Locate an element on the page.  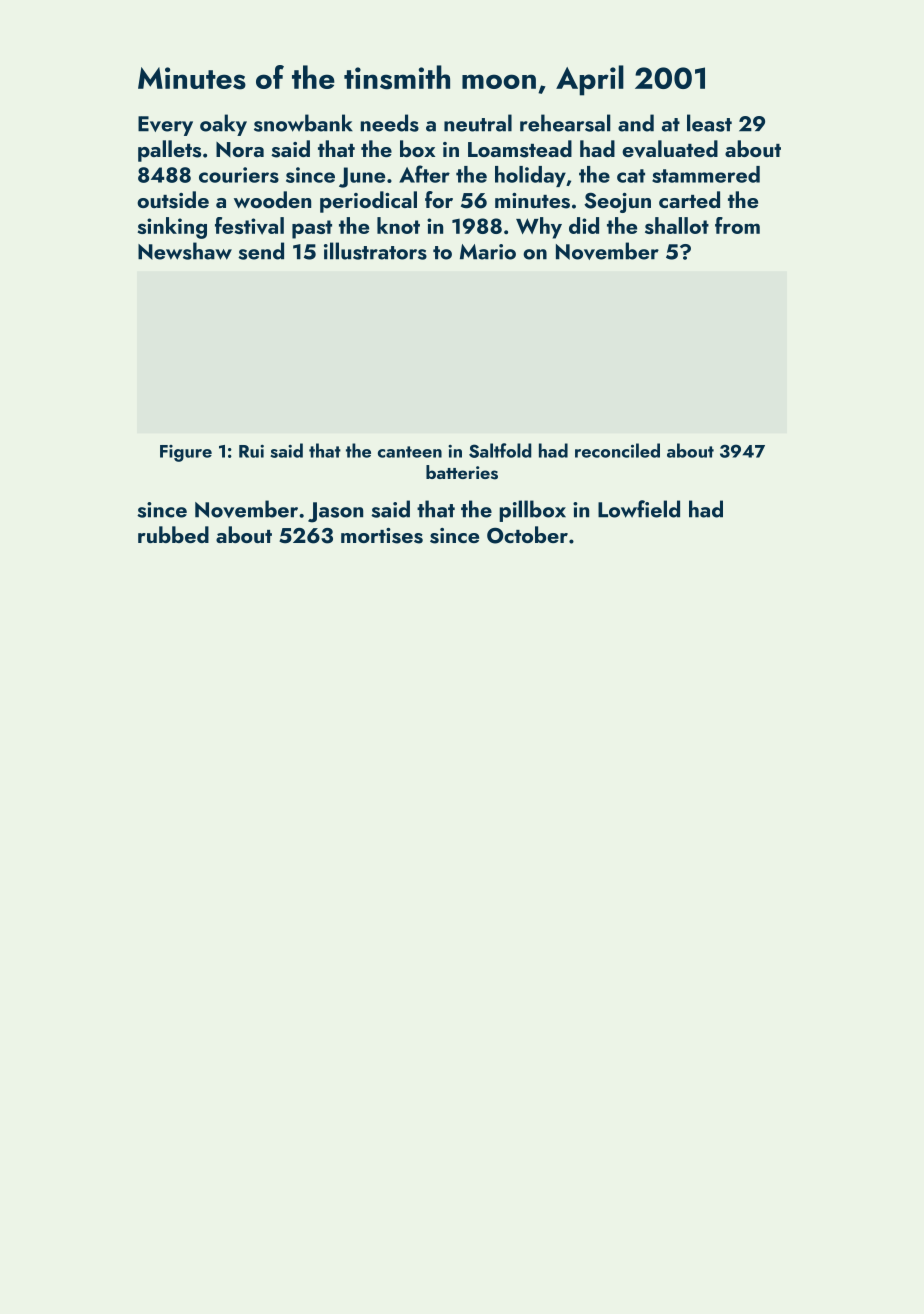
Mario is located at coordinates (488, 252).
